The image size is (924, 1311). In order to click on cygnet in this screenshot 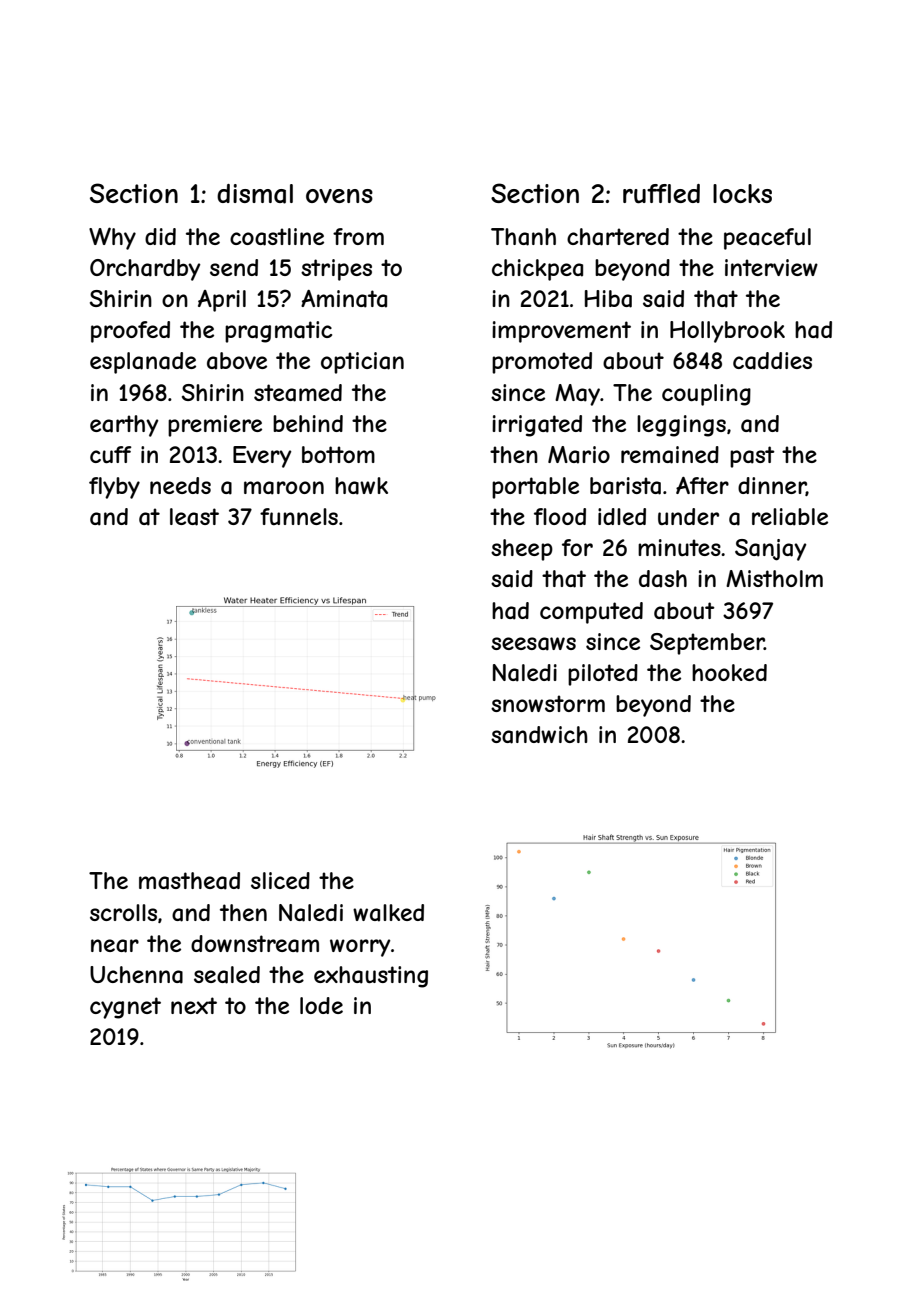, I will do `click(125, 1008)`.
